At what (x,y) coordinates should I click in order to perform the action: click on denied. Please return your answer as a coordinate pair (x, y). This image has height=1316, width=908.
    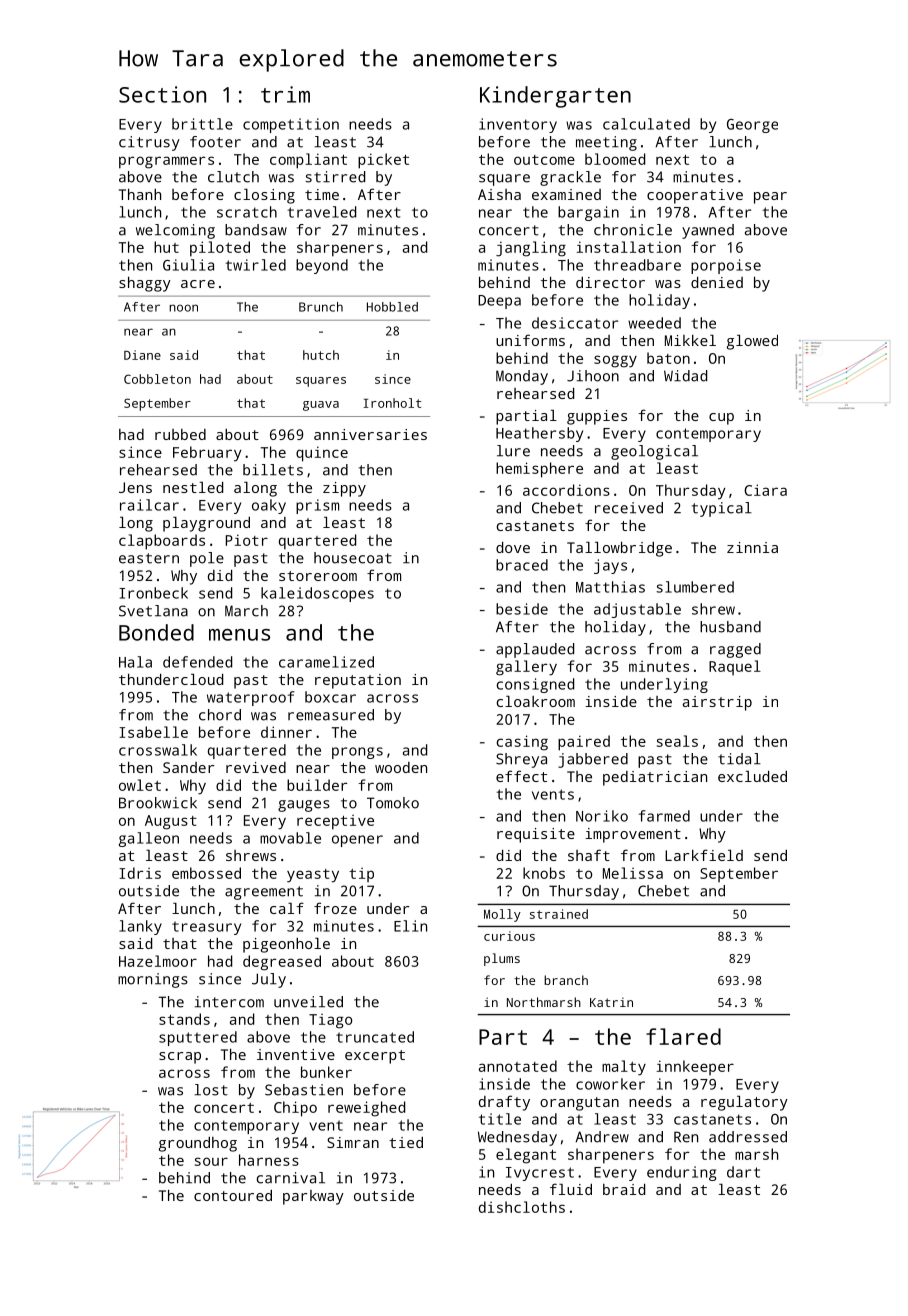
    Looking at the image, I should click on (717, 282).
